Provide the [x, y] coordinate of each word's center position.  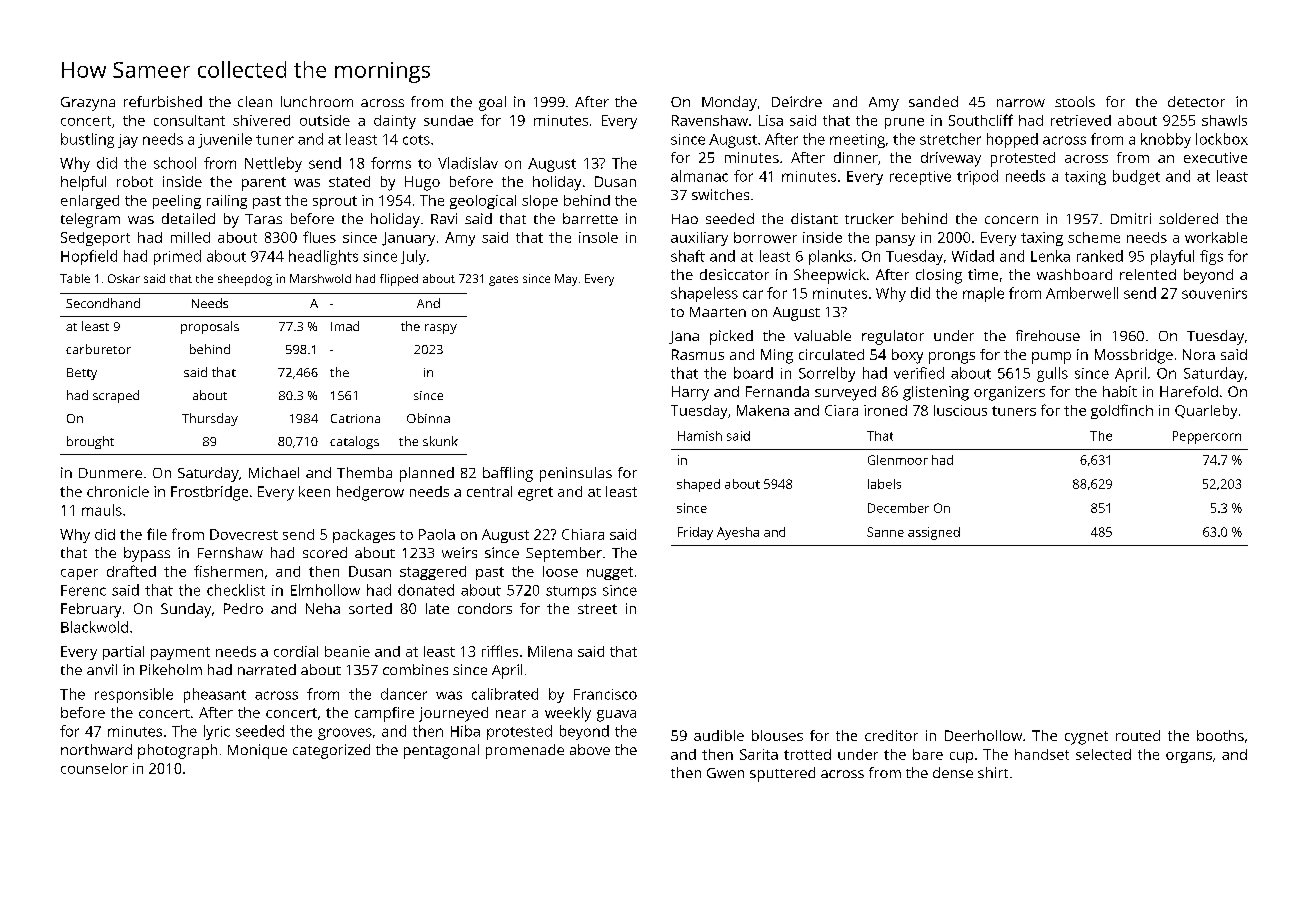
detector [1196, 101]
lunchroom [317, 101]
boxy [907, 356]
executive [1215, 157]
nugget [610, 573]
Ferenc [83, 590]
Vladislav [468, 163]
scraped [116, 396]
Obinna [428, 418]
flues [319, 237]
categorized [331, 751]
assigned [934, 533]
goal [492, 103]
